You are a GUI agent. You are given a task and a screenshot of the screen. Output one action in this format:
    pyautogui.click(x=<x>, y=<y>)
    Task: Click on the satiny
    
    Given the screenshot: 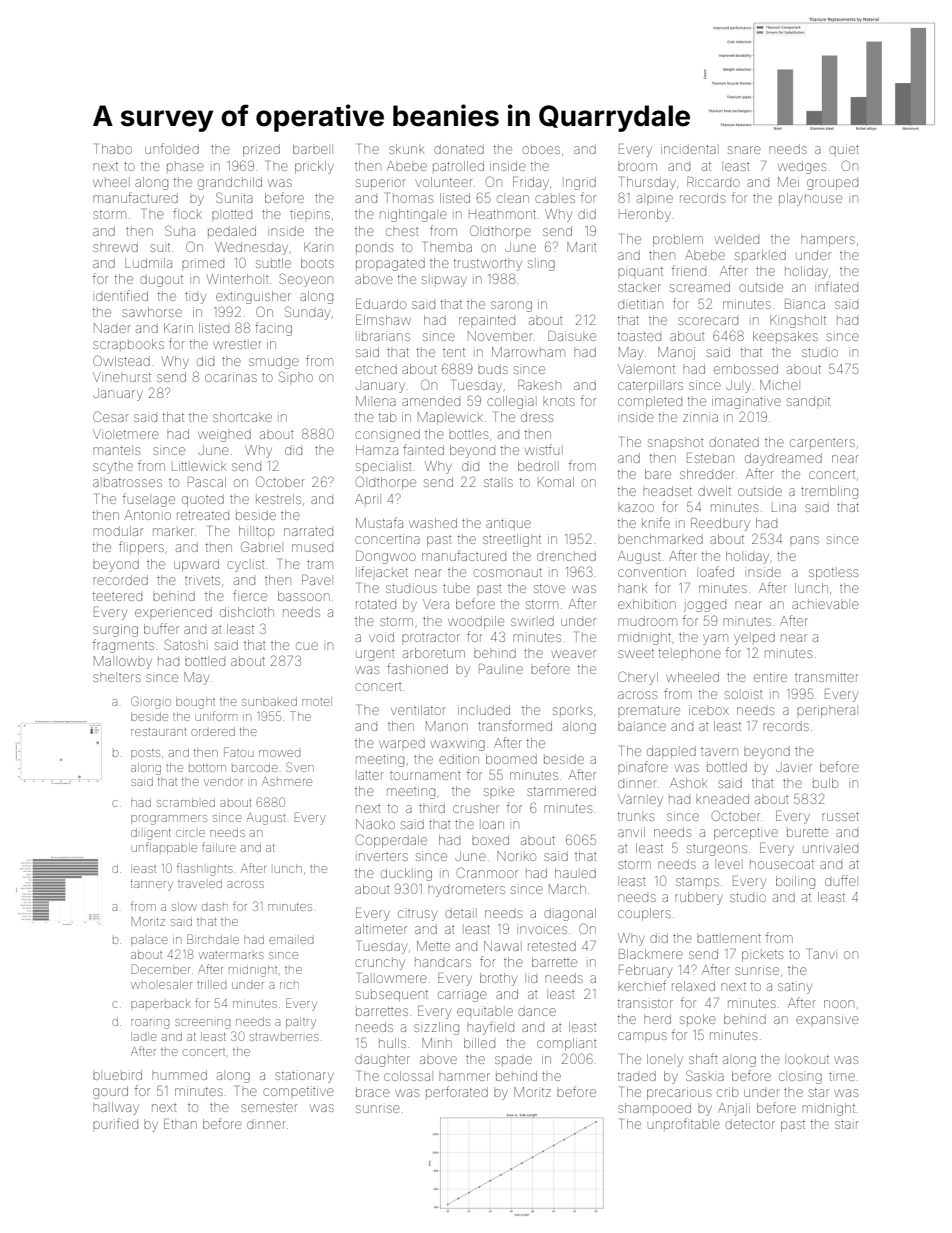 What is the action you would take?
    pyautogui.click(x=795, y=988)
